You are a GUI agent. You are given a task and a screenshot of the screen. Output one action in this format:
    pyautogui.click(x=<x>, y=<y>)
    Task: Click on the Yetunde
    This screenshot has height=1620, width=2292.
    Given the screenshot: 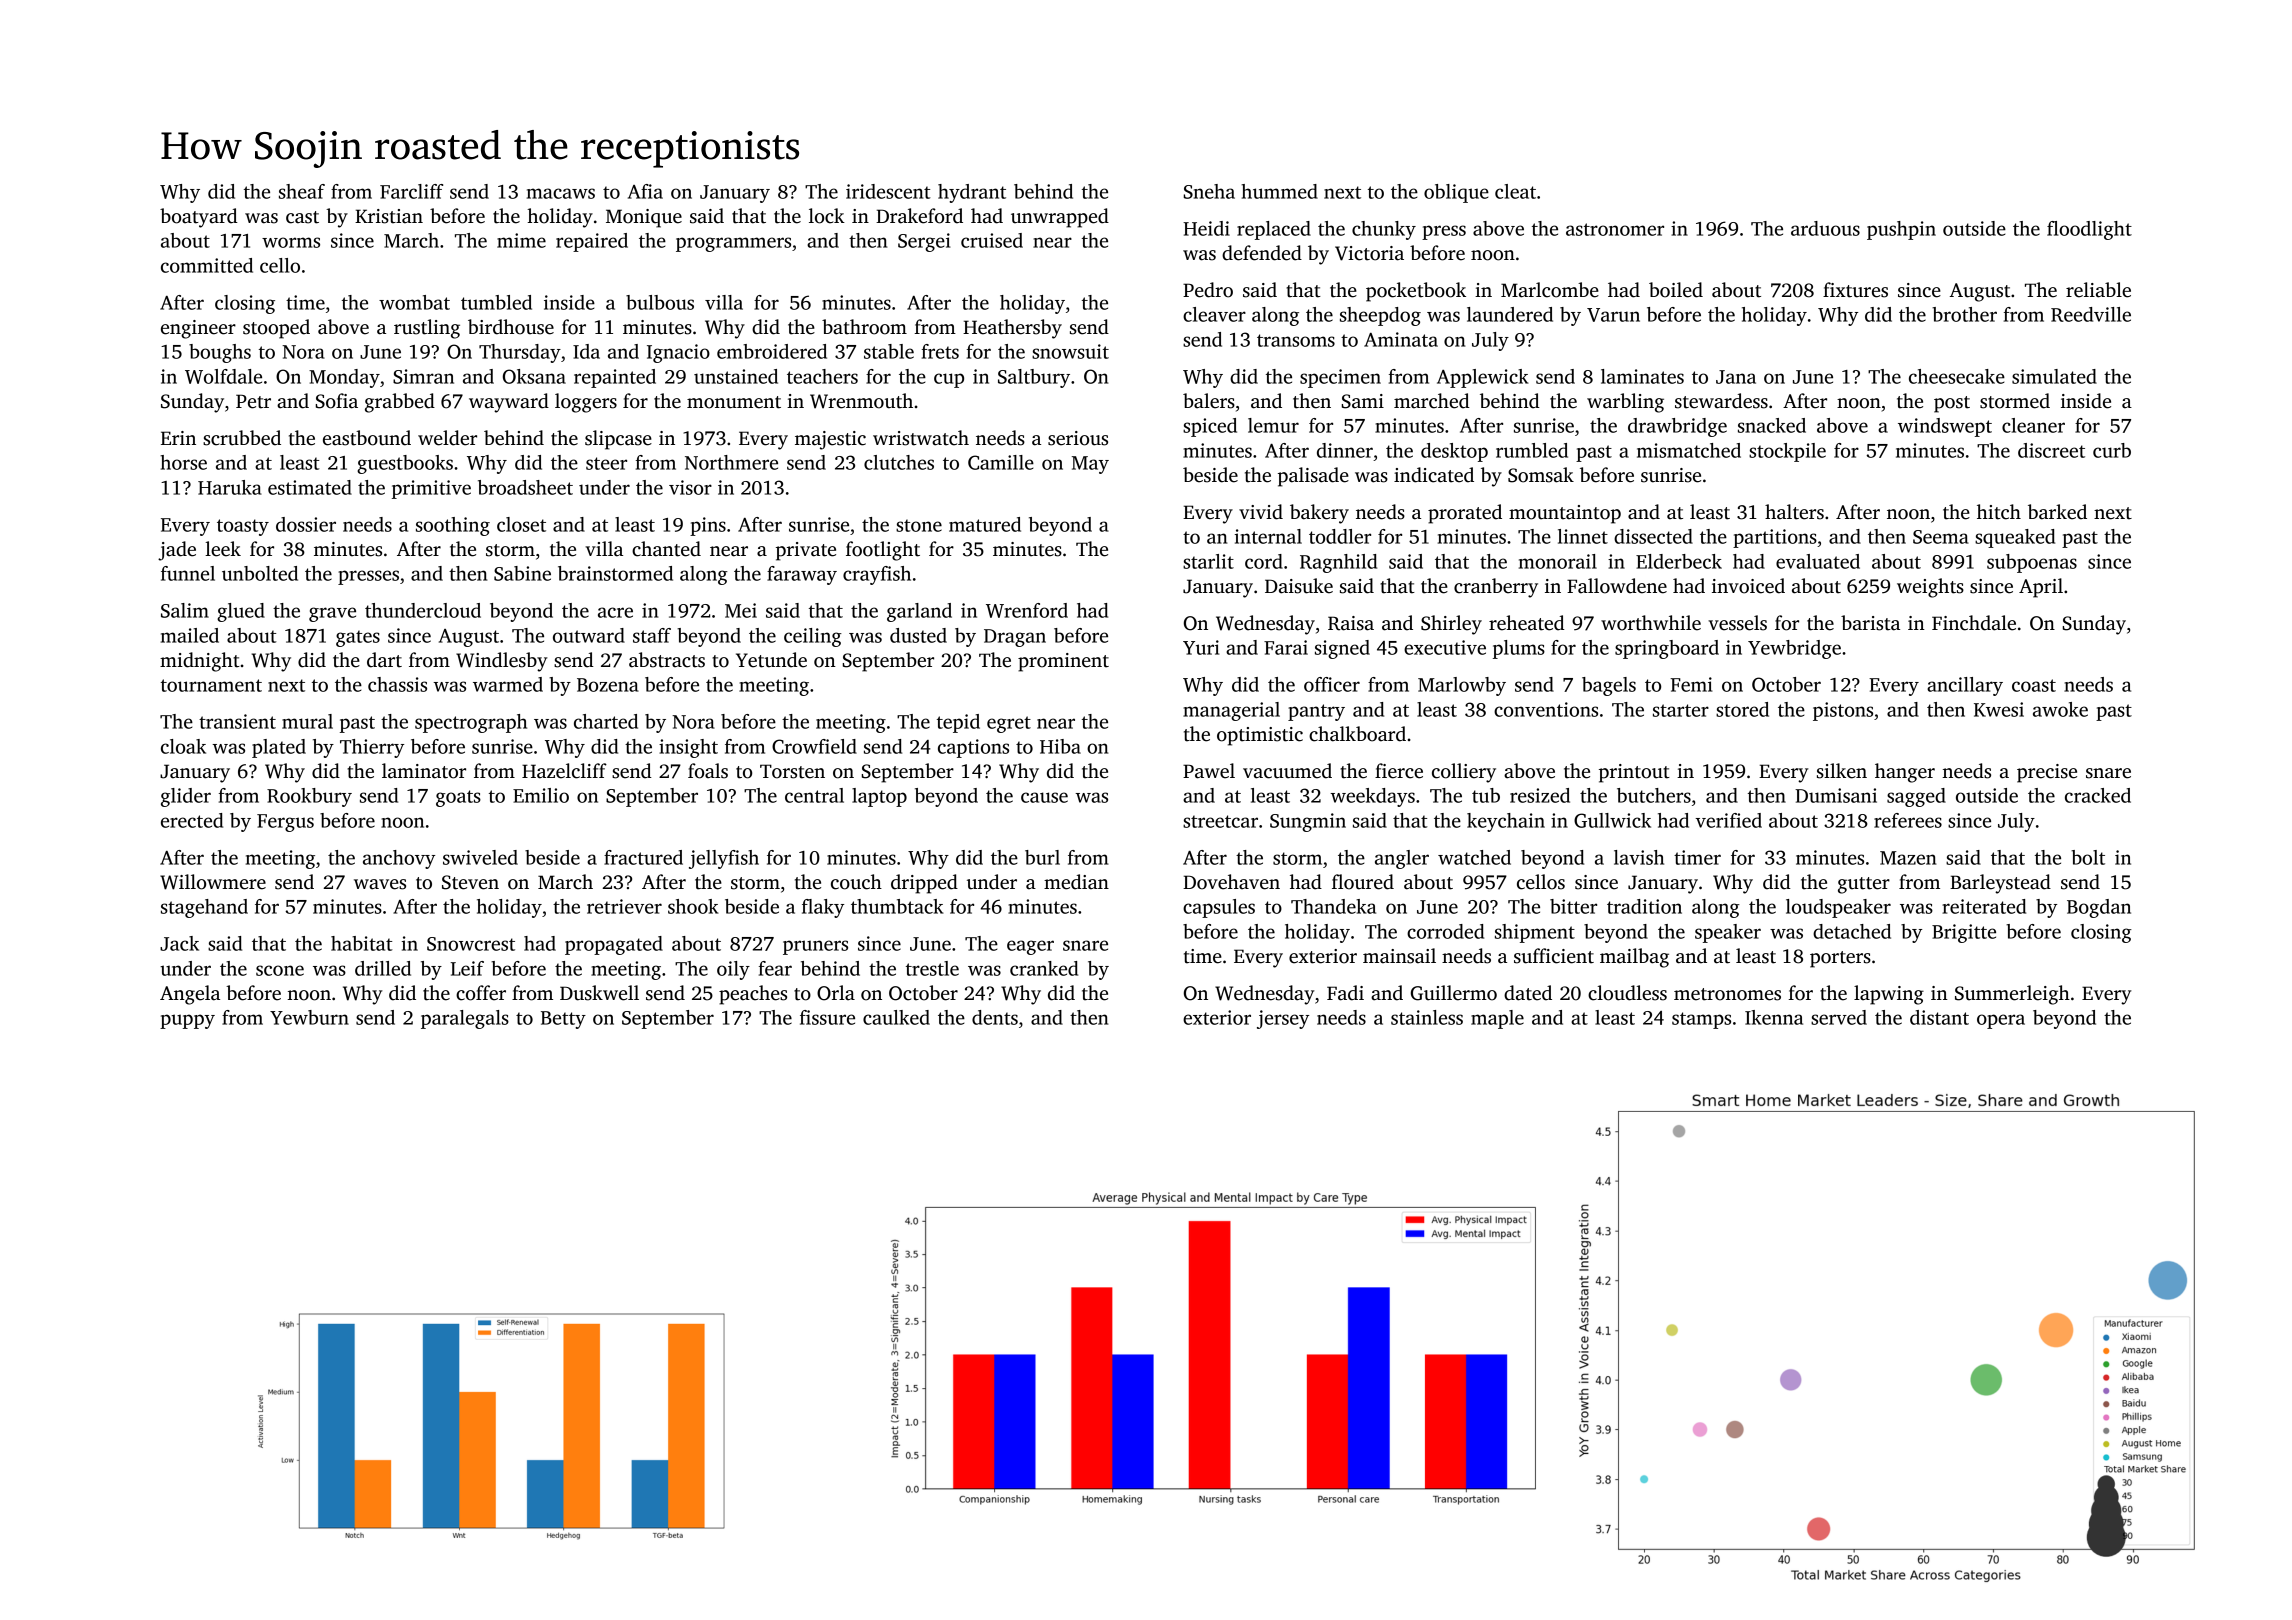 What is the action you would take?
    pyautogui.click(x=771, y=660)
